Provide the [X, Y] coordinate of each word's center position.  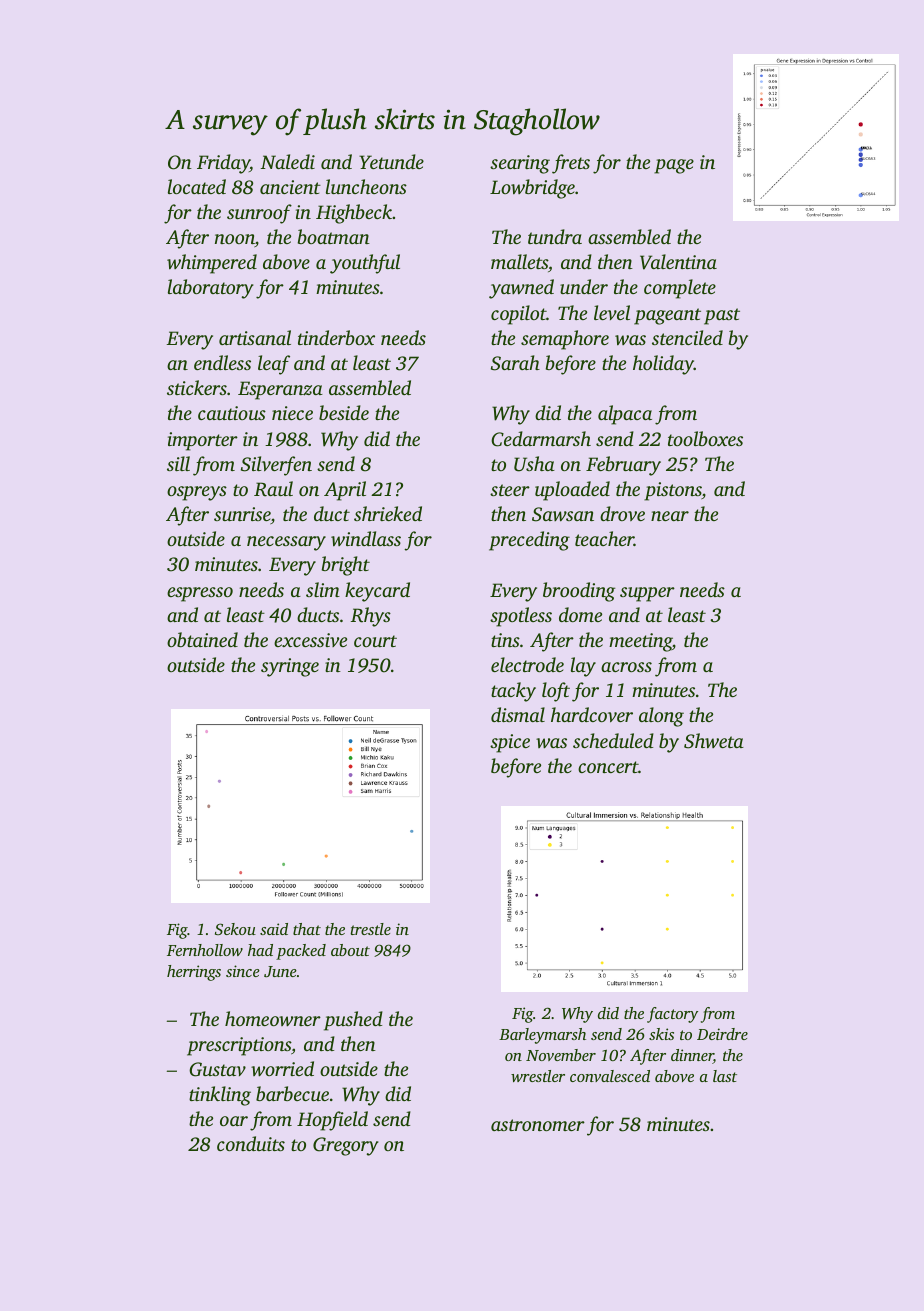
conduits [251, 1143]
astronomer [538, 1125]
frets [571, 164]
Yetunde [391, 161]
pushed [353, 1021]
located [197, 186]
